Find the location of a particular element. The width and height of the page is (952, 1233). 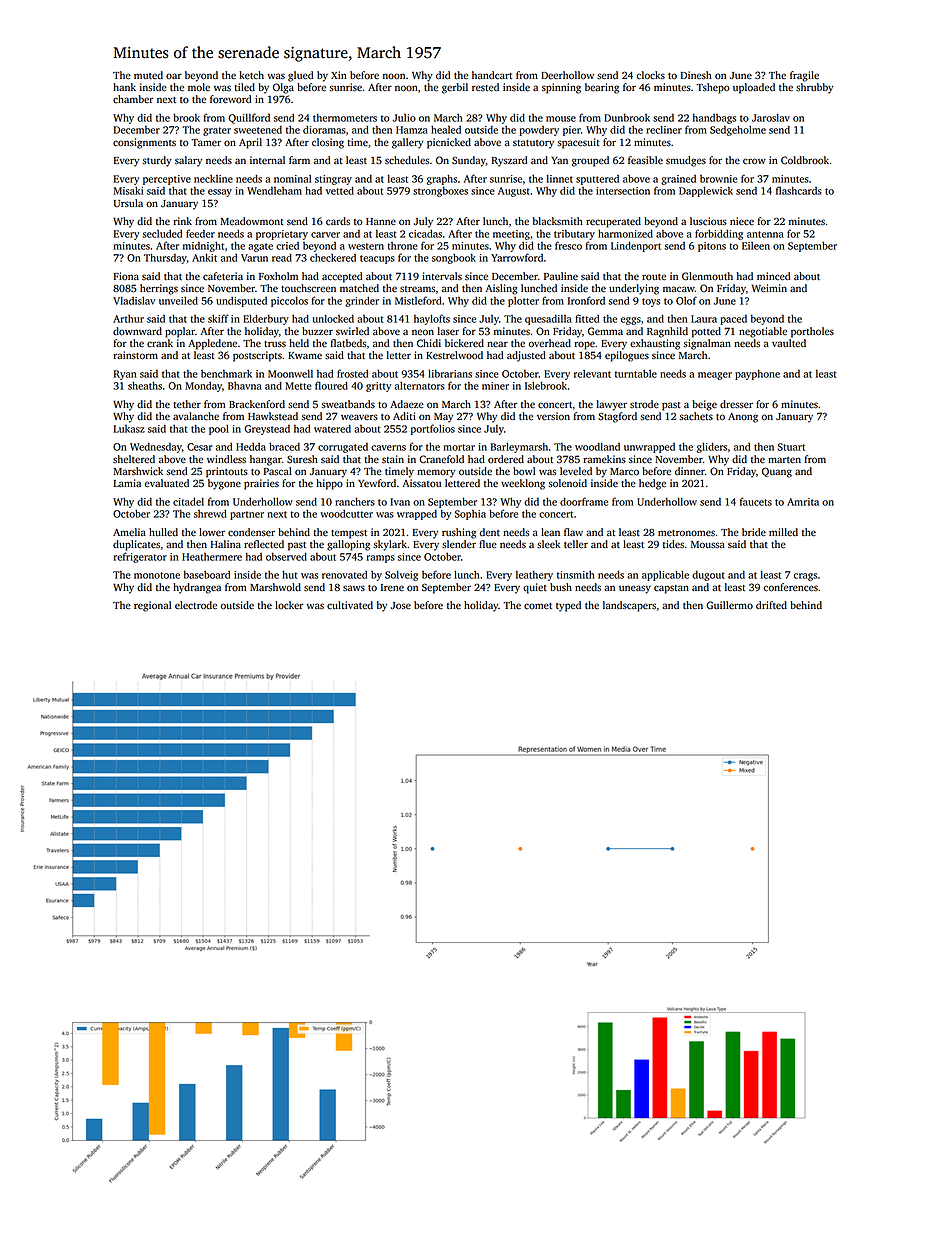

agate is located at coordinates (260, 247).
